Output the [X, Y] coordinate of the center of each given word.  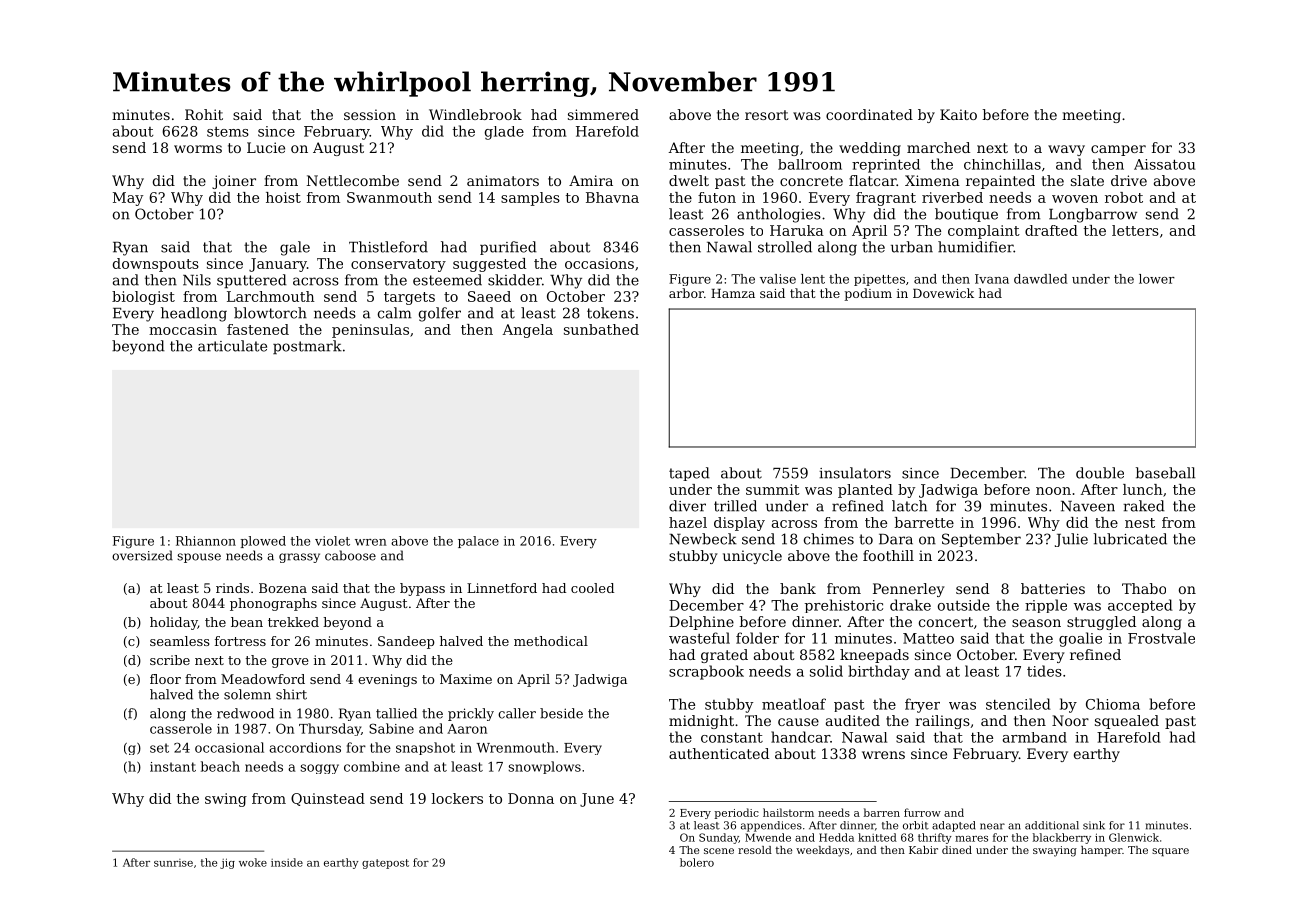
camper [1118, 150]
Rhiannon [206, 541]
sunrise [173, 863]
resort [767, 115]
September [981, 540]
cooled [592, 588]
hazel [688, 522]
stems [228, 132]
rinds [232, 588]
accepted [1140, 606]
